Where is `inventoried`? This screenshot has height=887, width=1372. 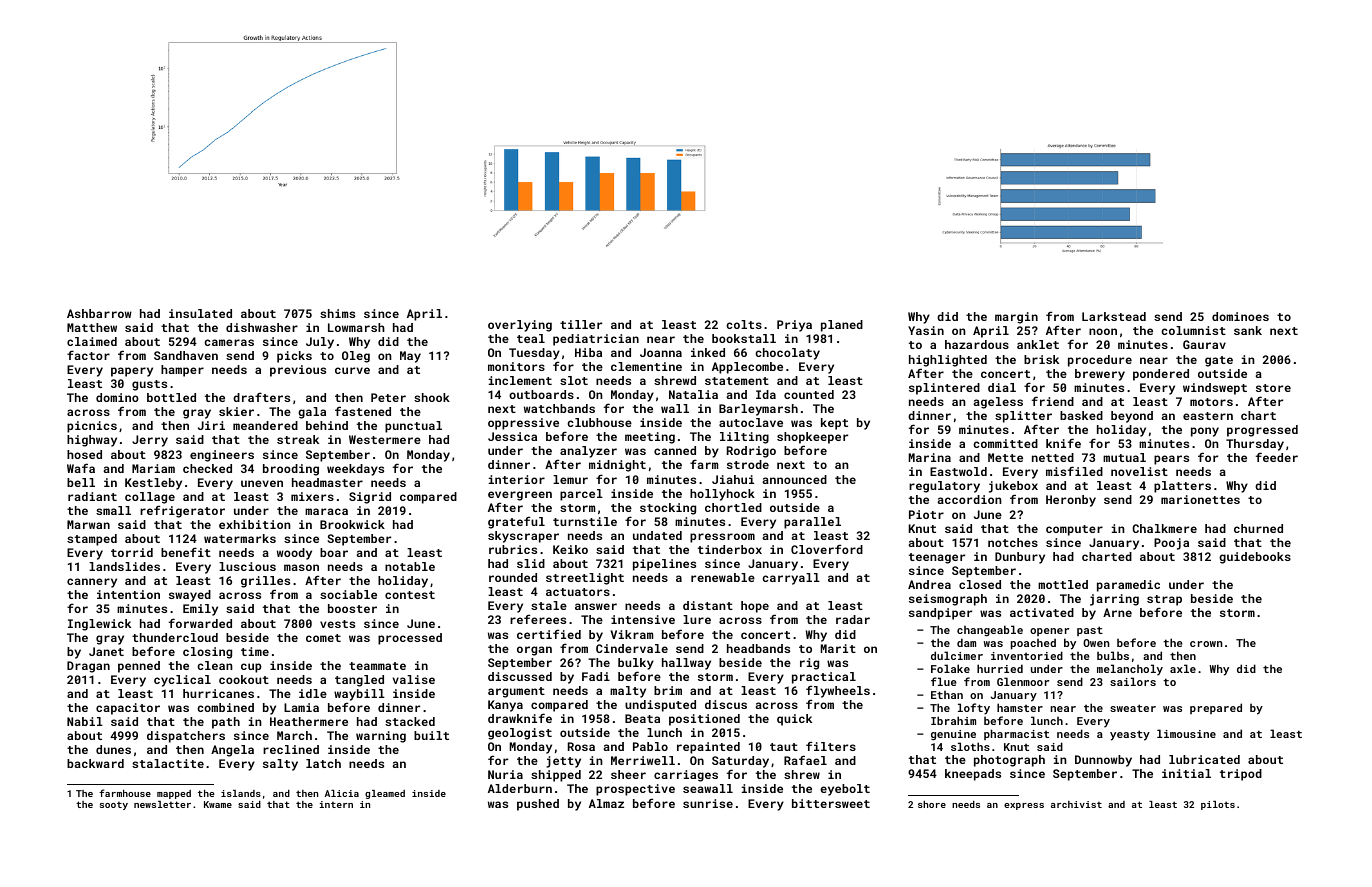 inventoried is located at coordinates (1027, 655).
